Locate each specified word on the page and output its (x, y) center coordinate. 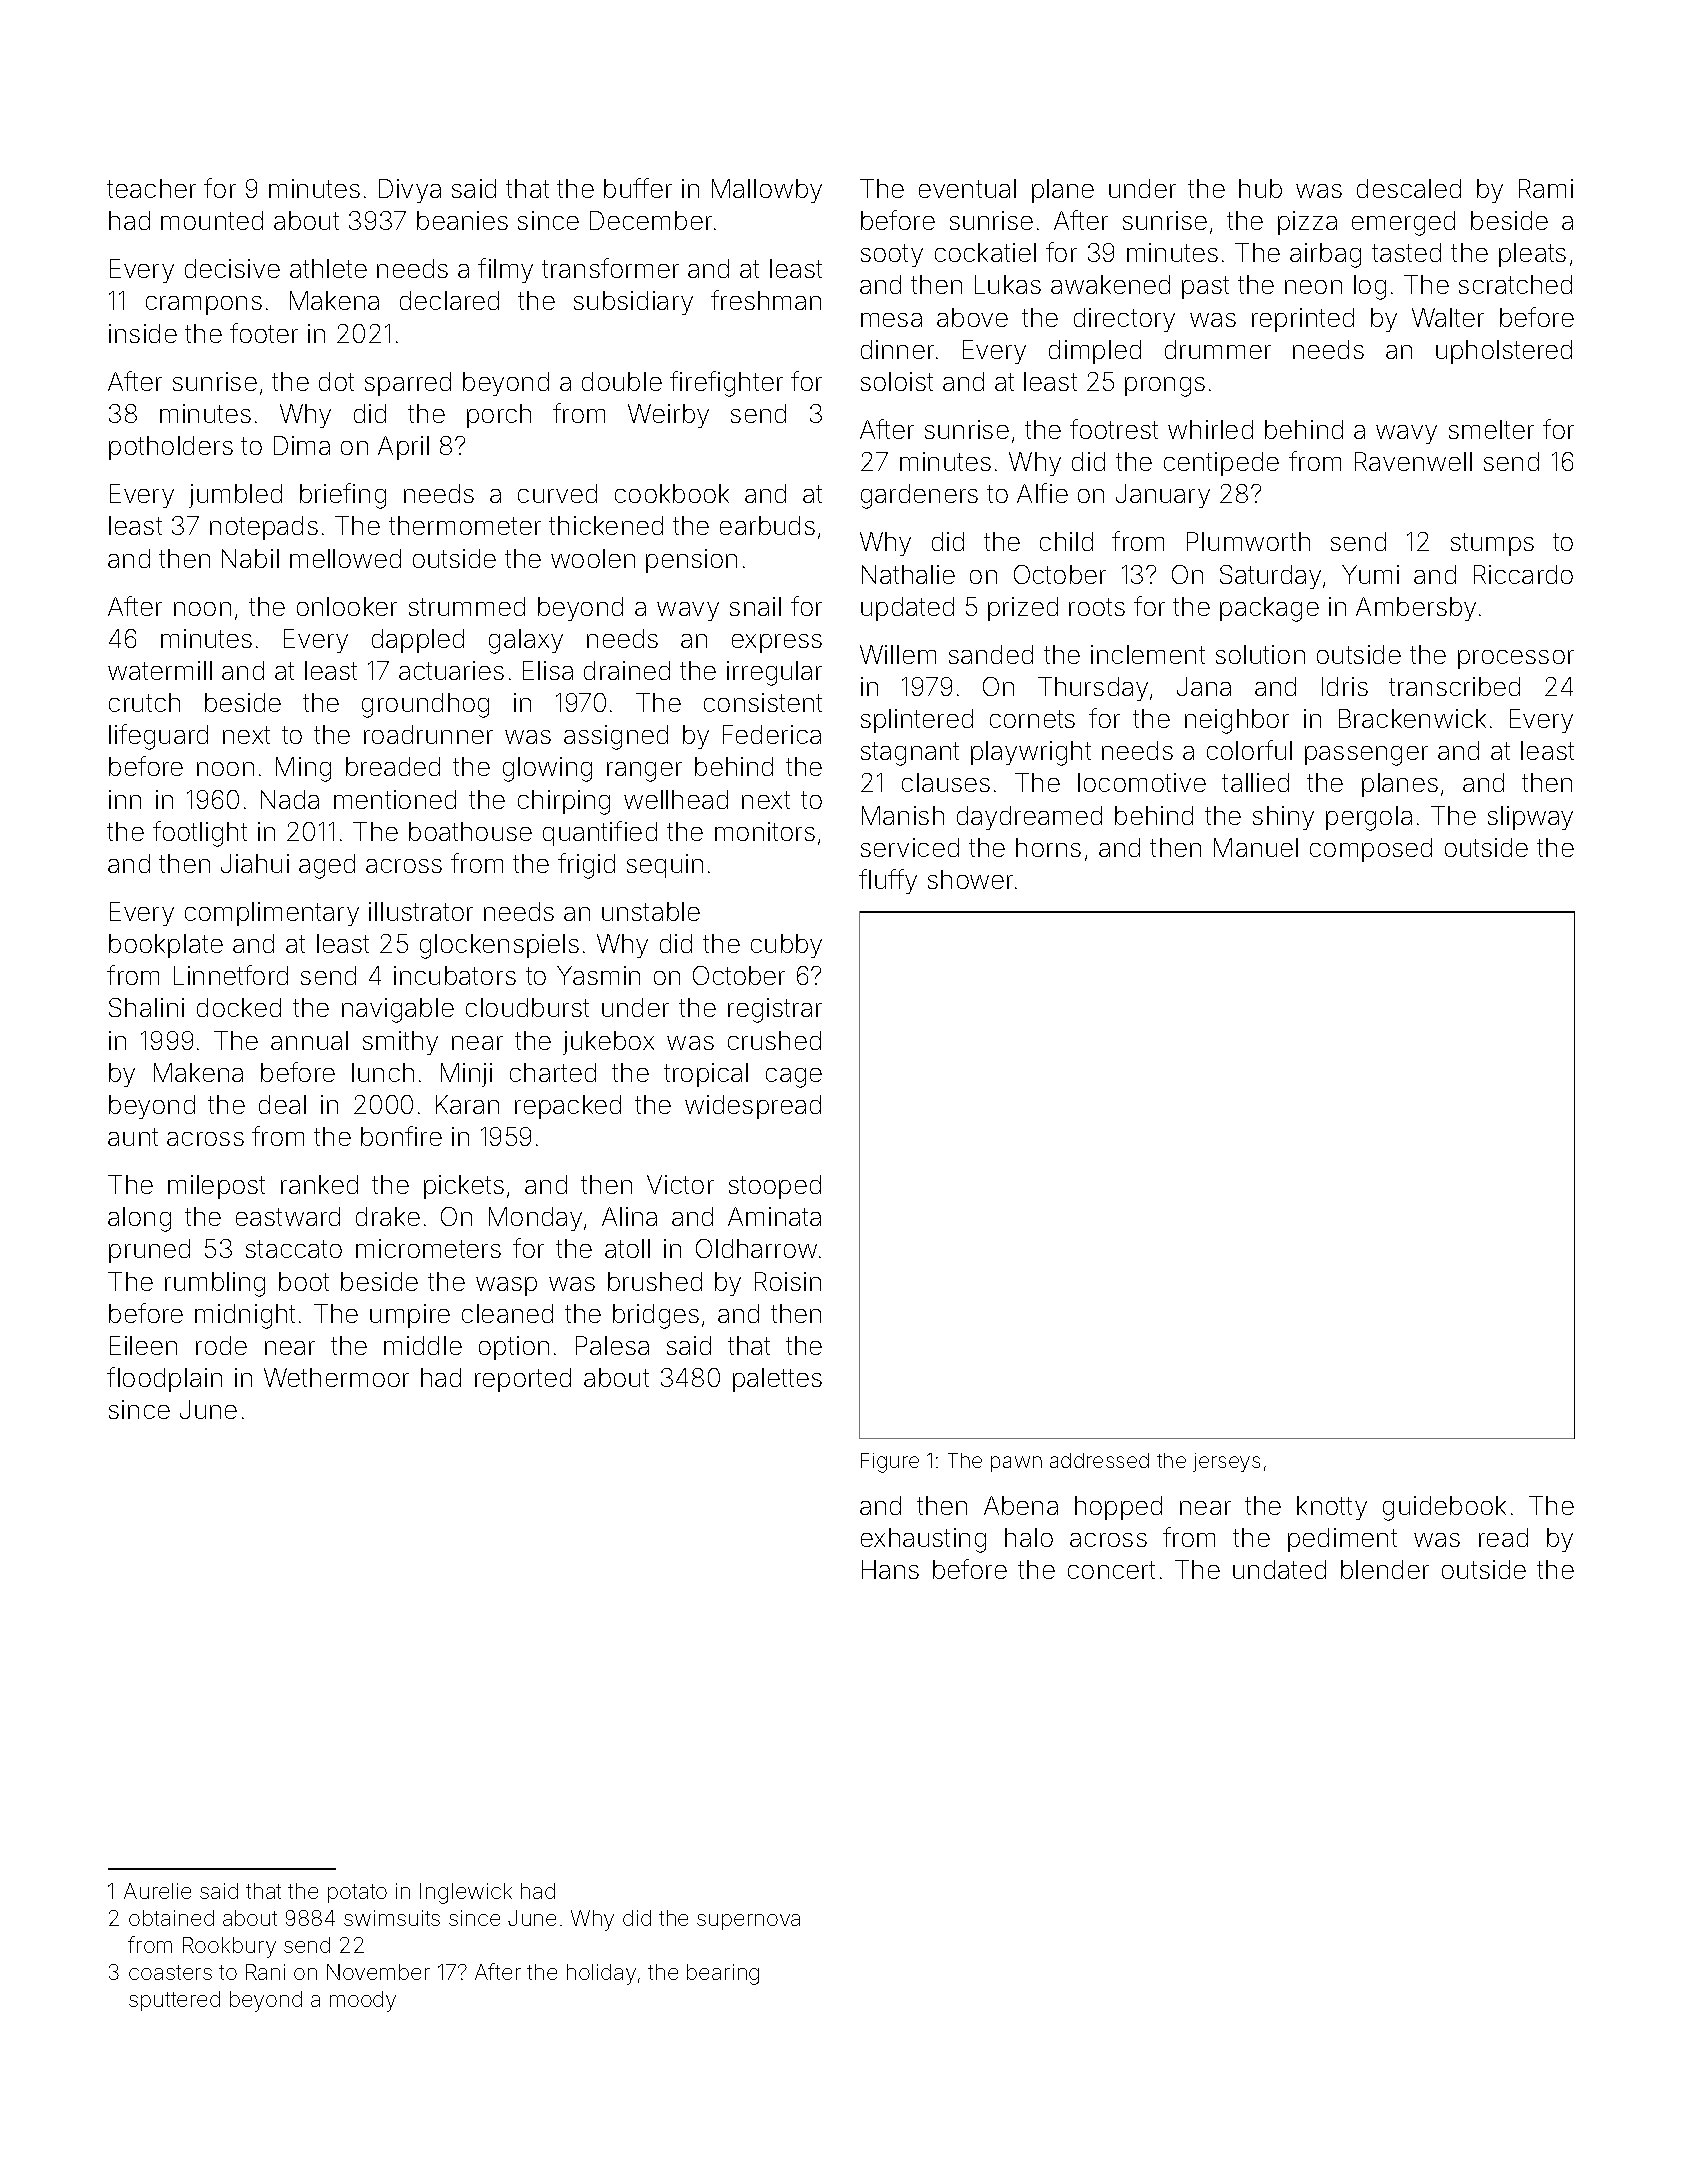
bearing (723, 1974)
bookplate (166, 946)
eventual (967, 188)
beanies (462, 220)
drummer (1218, 349)
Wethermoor (336, 1377)
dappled (418, 641)
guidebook (1444, 1508)
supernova (748, 1922)
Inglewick (466, 1893)
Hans (890, 1569)
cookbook (672, 493)
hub (1260, 188)
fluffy (888, 881)
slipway (1530, 818)
